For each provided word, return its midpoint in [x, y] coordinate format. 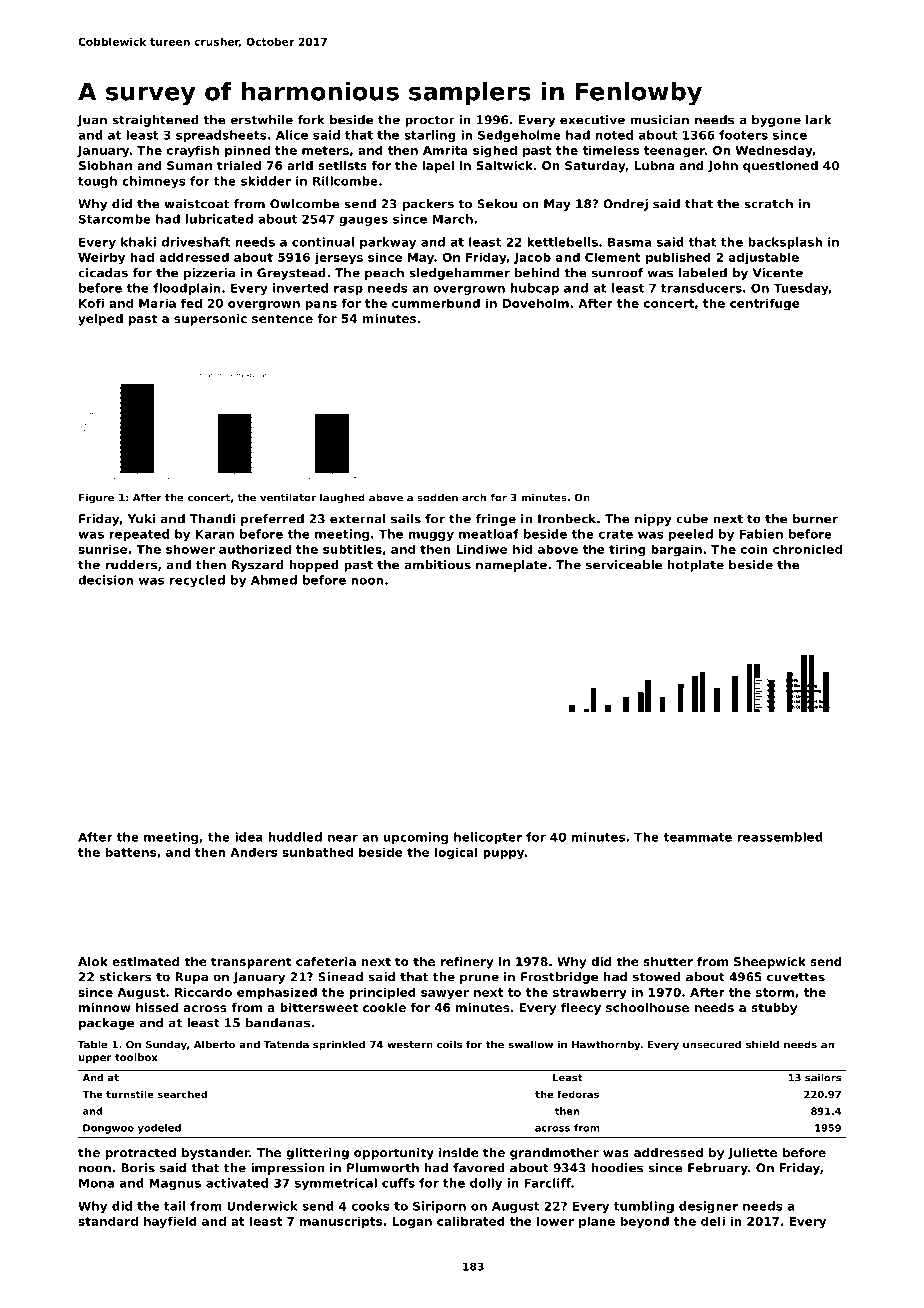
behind [537, 273]
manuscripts [341, 1222]
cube [692, 519]
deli [713, 1221]
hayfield [170, 1222]
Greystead [291, 274]
